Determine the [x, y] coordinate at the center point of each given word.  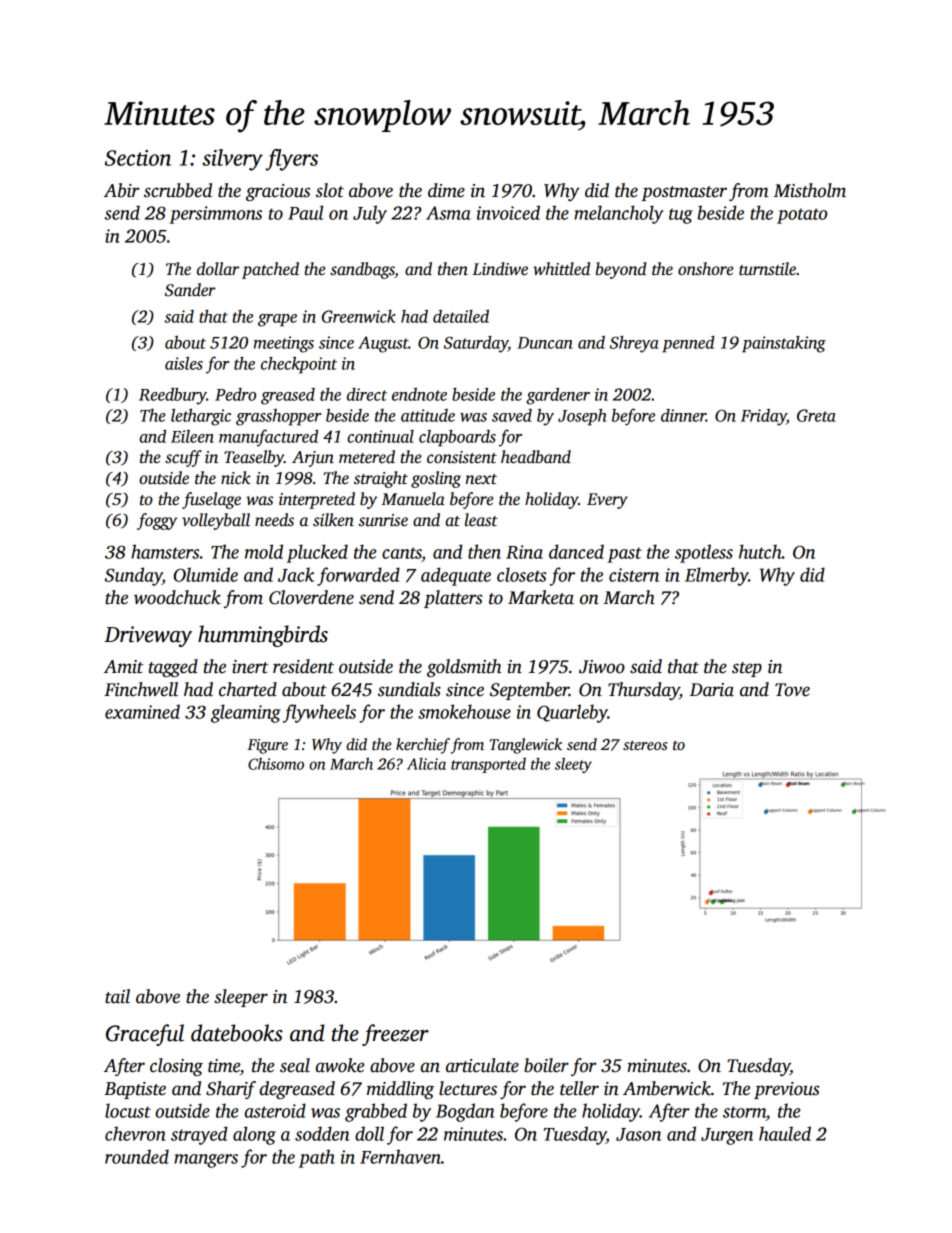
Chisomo [276, 764]
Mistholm [810, 190]
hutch [760, 551]
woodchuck [177, 597]
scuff [183, 458]
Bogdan [465, 1112]
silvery [232, 160]
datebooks [237, 1033]
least [481, 520]
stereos [645, 745]
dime [446, 190]
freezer [395, 1035]
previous [786, 1090]
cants [402, 553]
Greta [816, 415]
